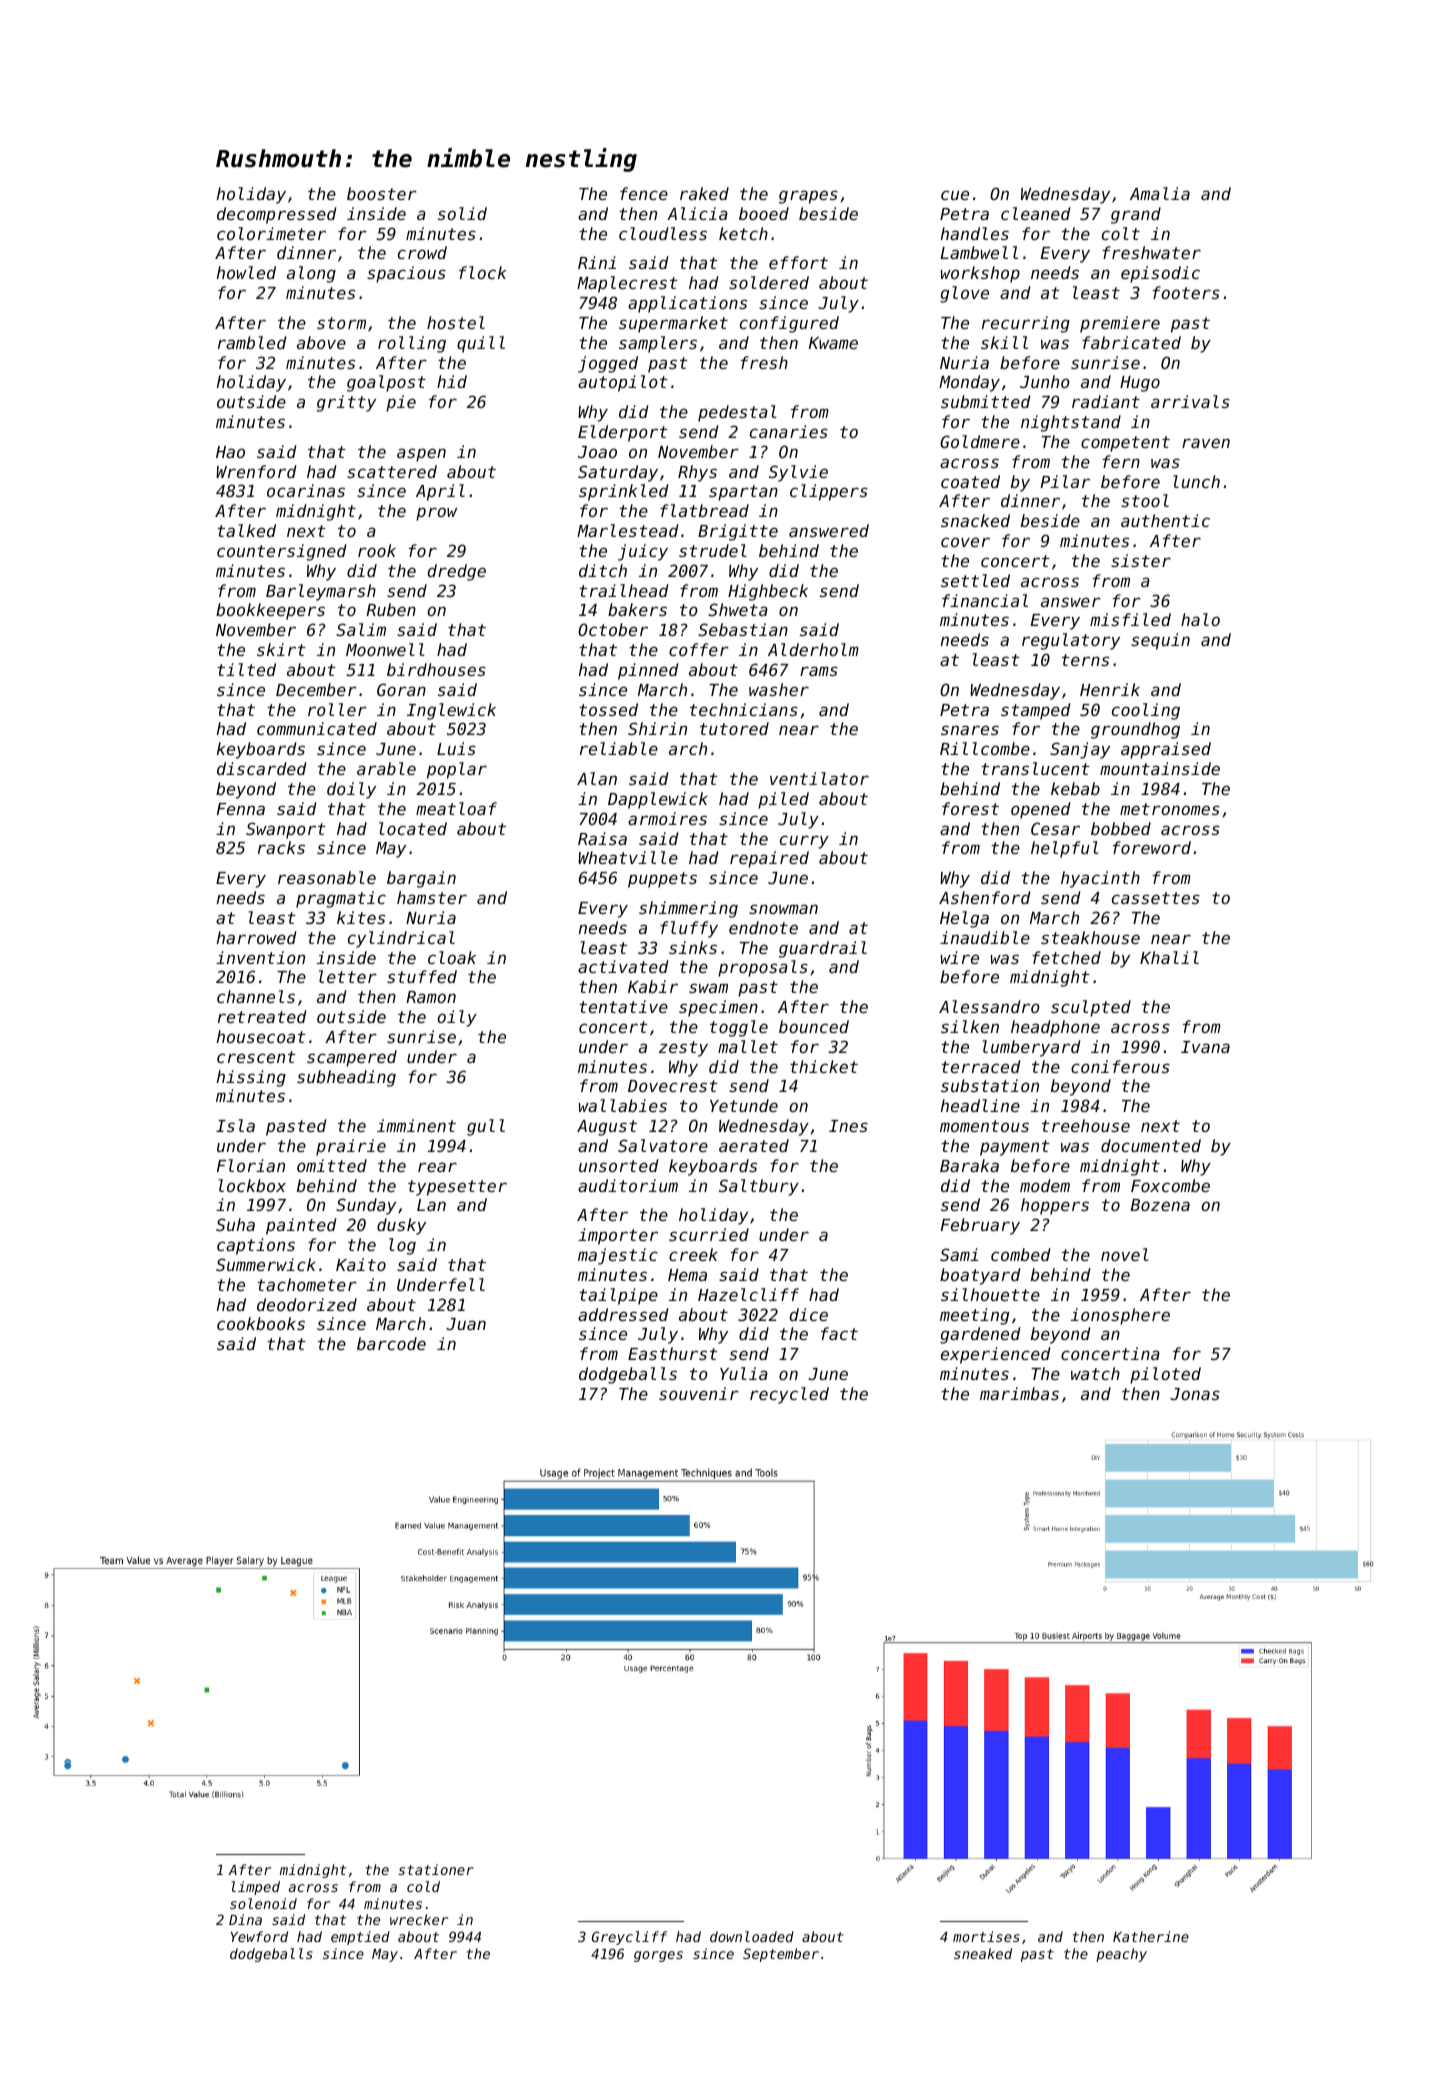  I want to click on Sanjay, so click(1080, 750).
